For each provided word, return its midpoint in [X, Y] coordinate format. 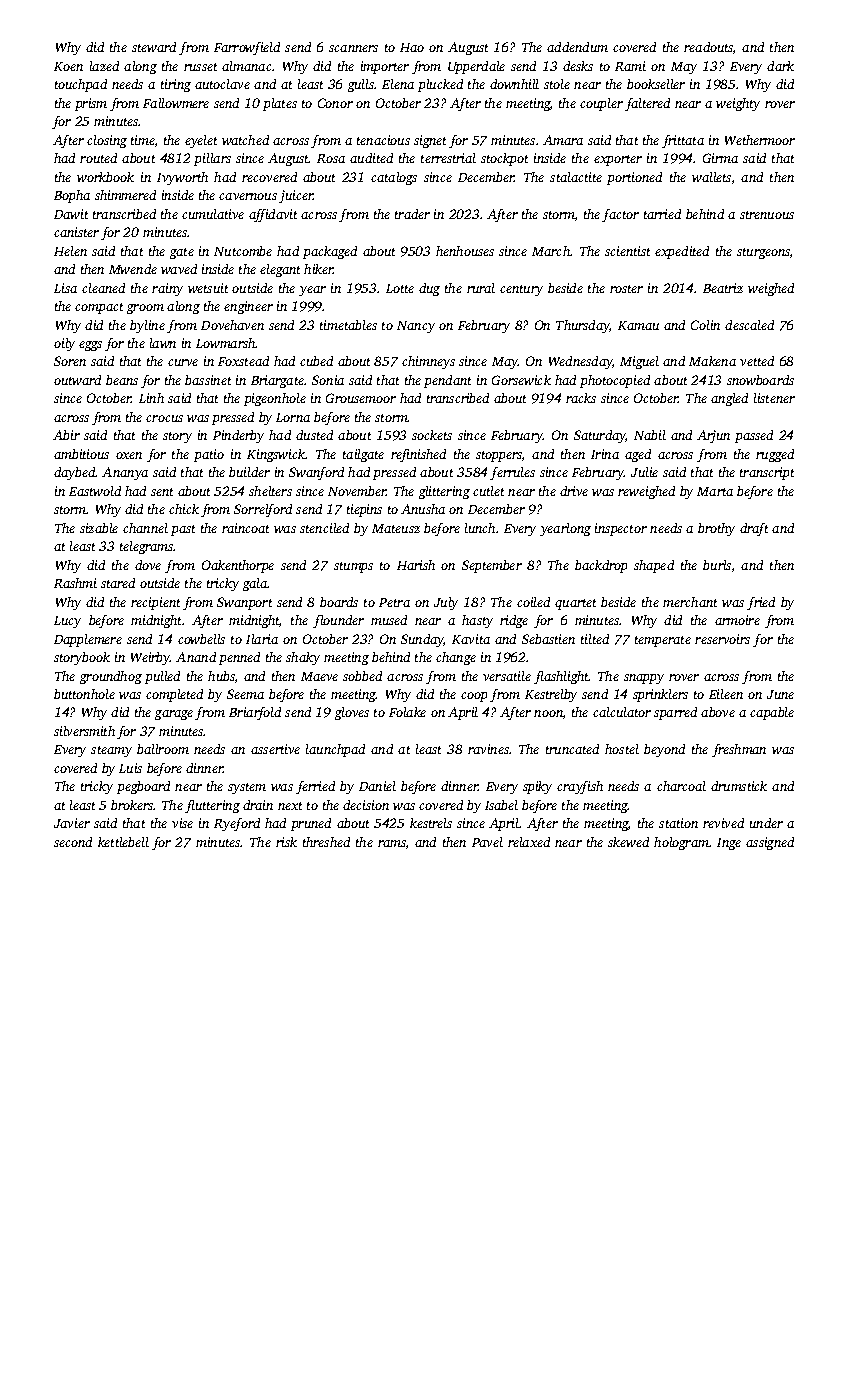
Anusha [423, 509]
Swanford [316, 473]
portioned [634, 178]
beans [122, 380]
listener [774, 398]
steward [154, 47]
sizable [99, 528]
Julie [644, 472]
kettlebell [123, 842]
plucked [440, 85]
